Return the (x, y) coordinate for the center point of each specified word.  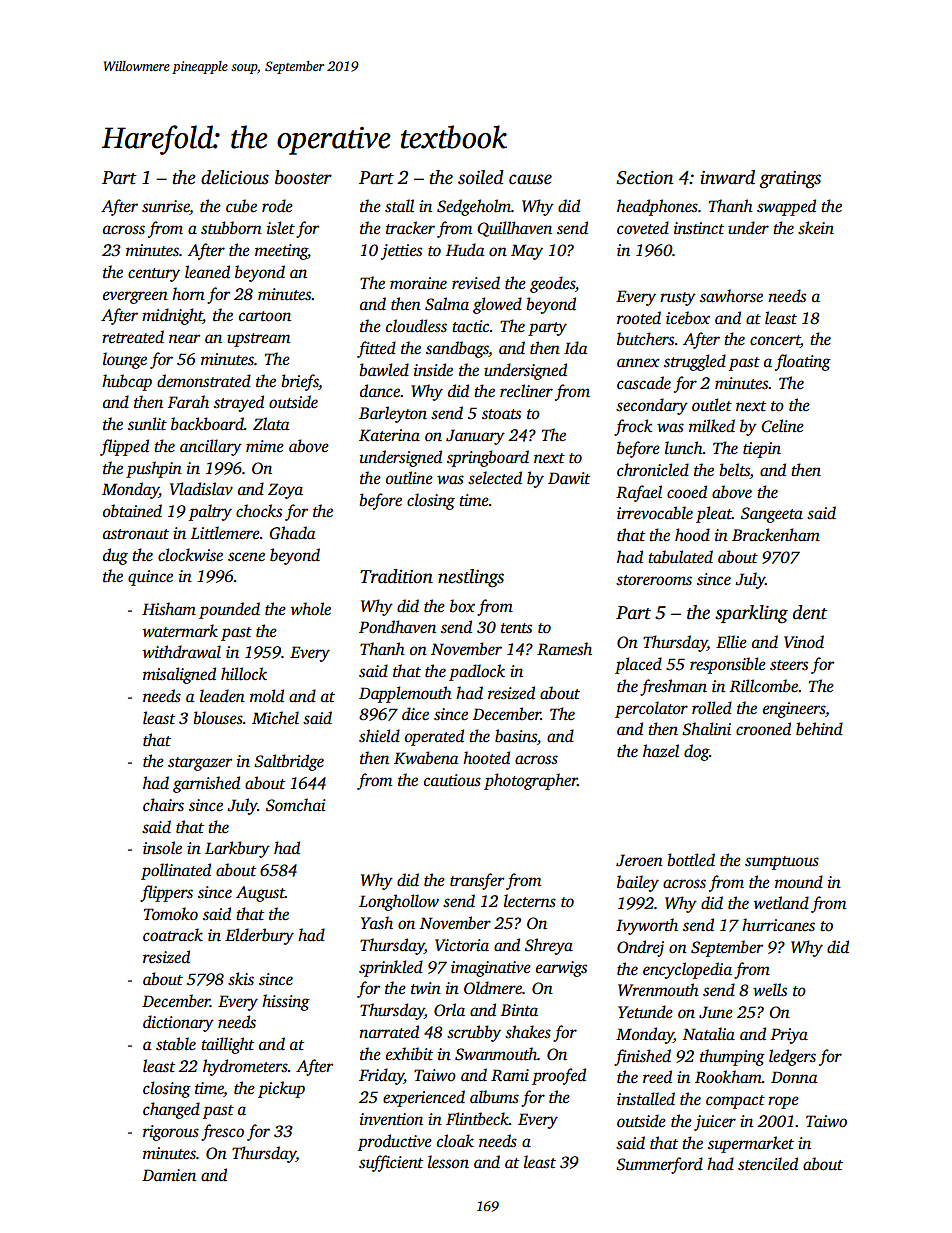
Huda (465, 250)
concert (775, 341)
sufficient (391, 1163)
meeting (281, 252)
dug (115, 556)
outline (409, 478)
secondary (652, 406)
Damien (169, 1175)
